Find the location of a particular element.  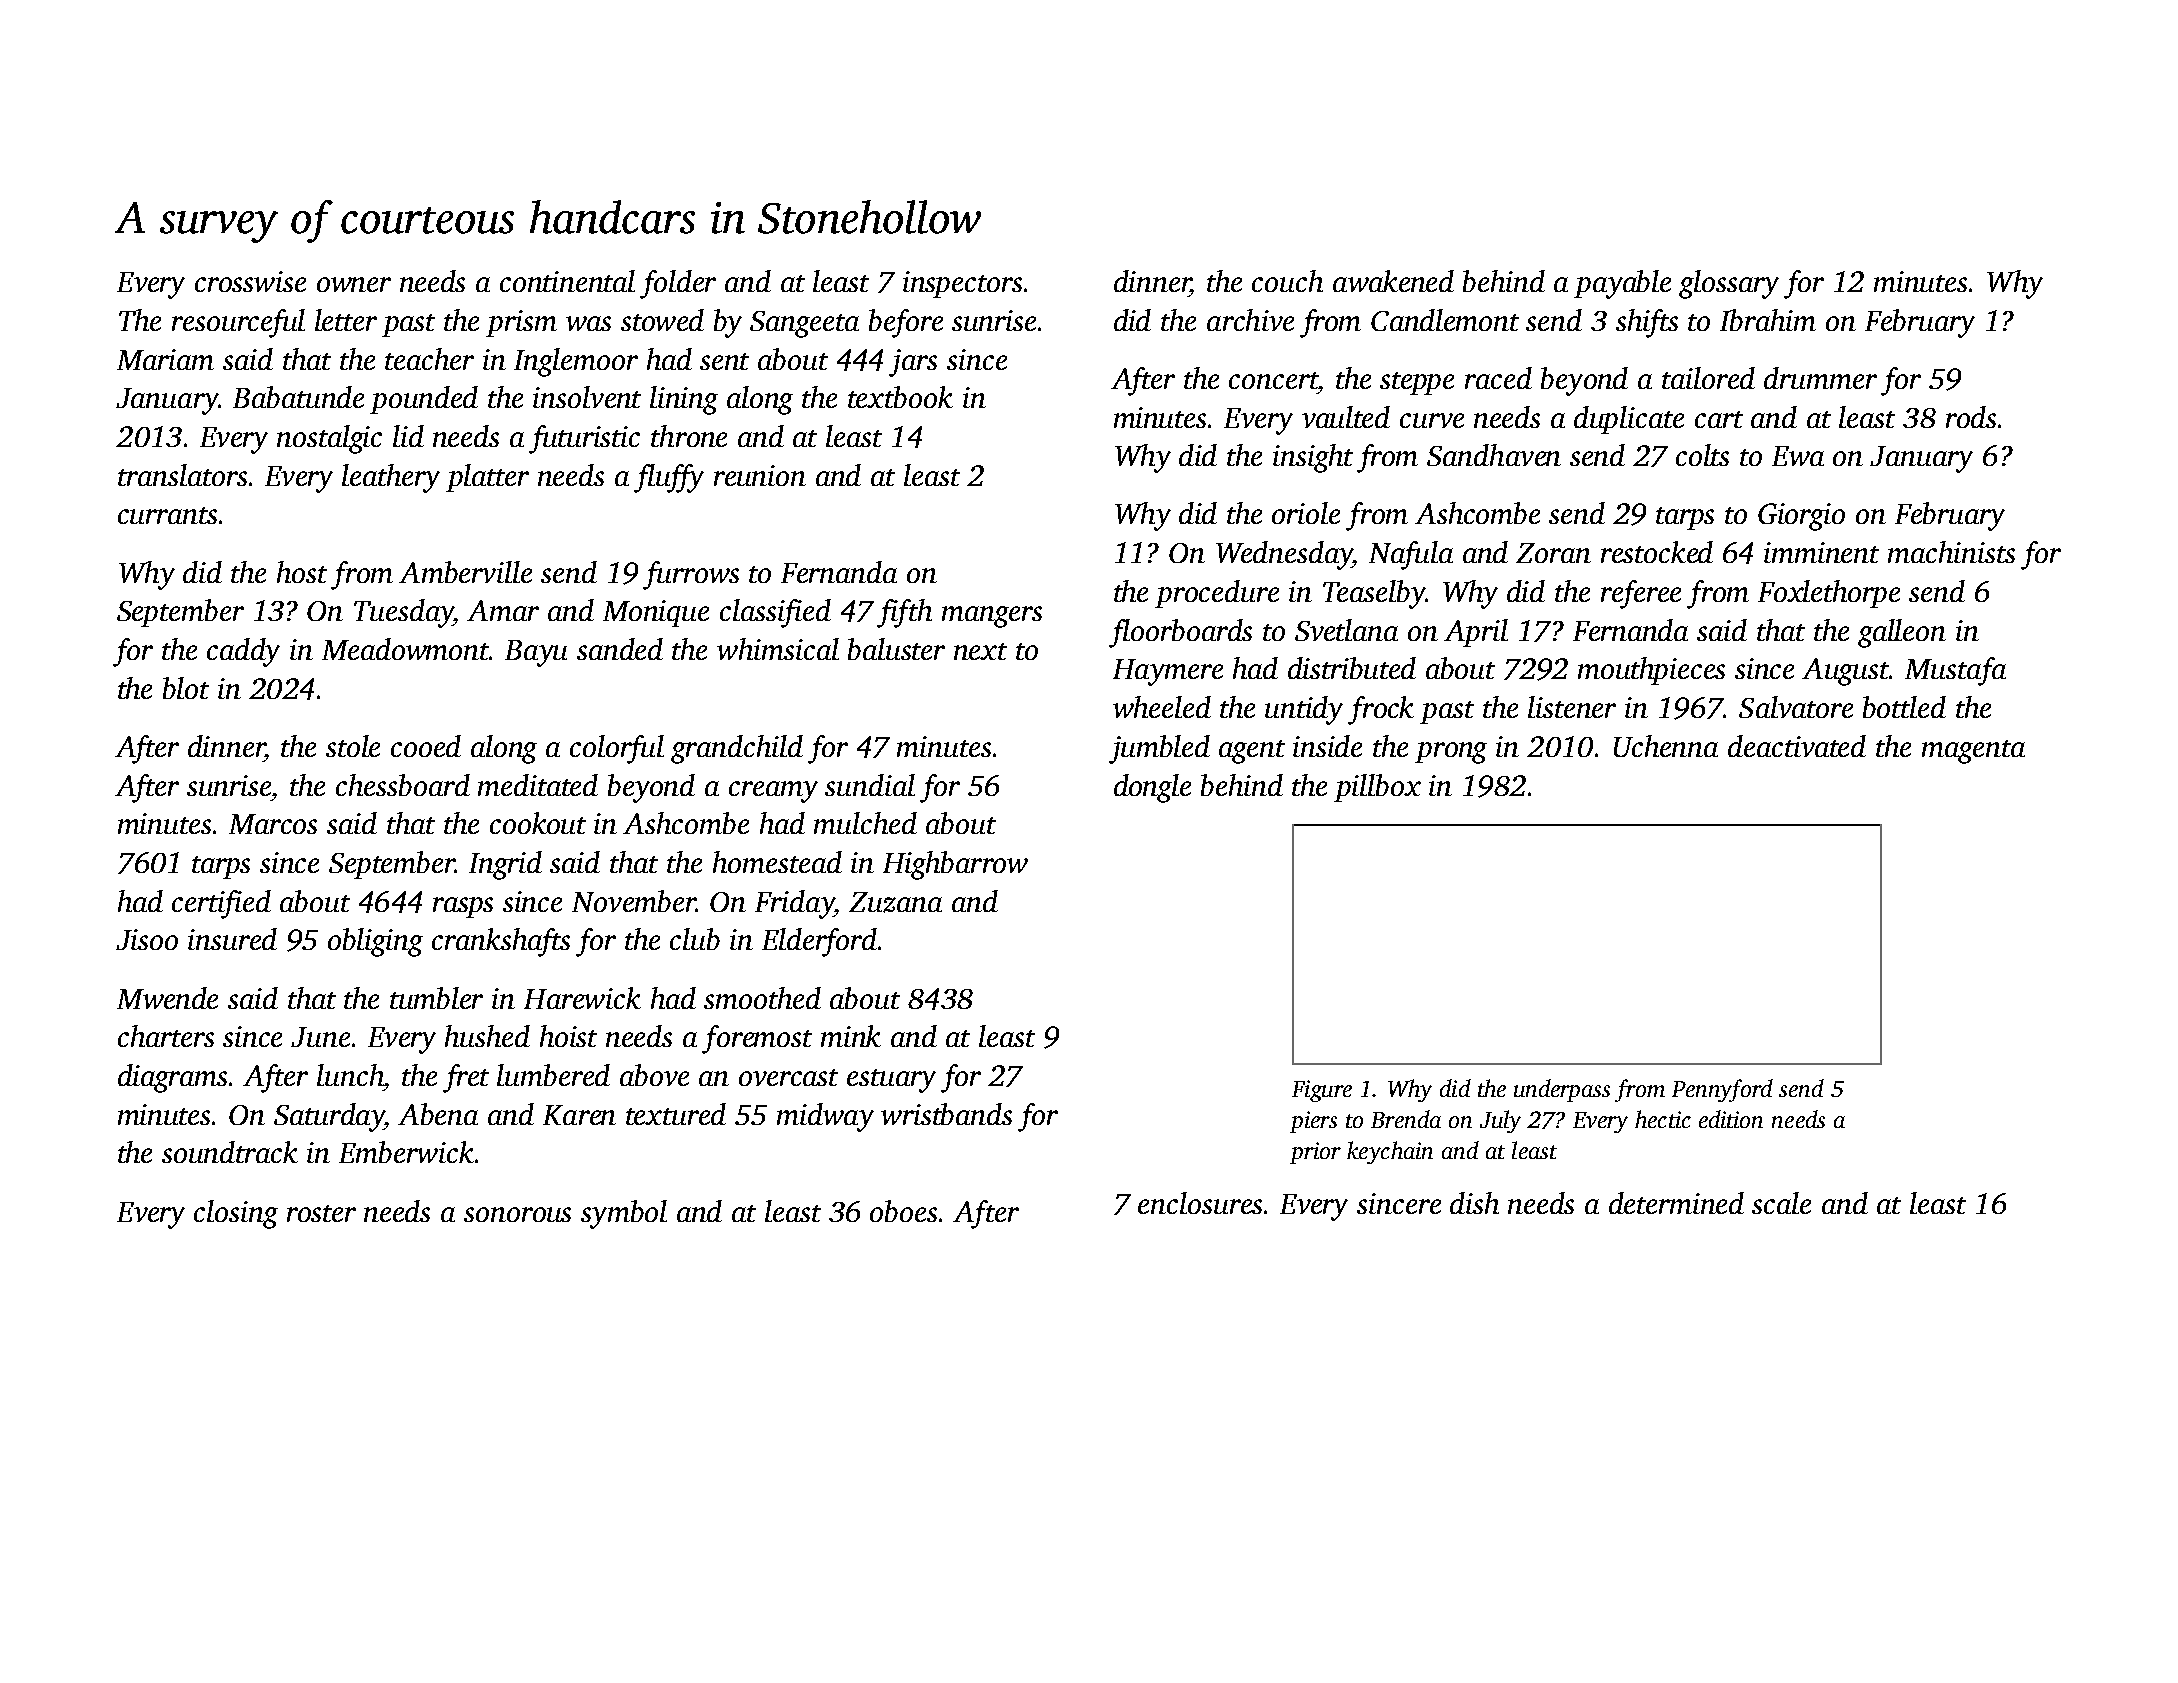

insight is located at coordinates (1313, 458).
